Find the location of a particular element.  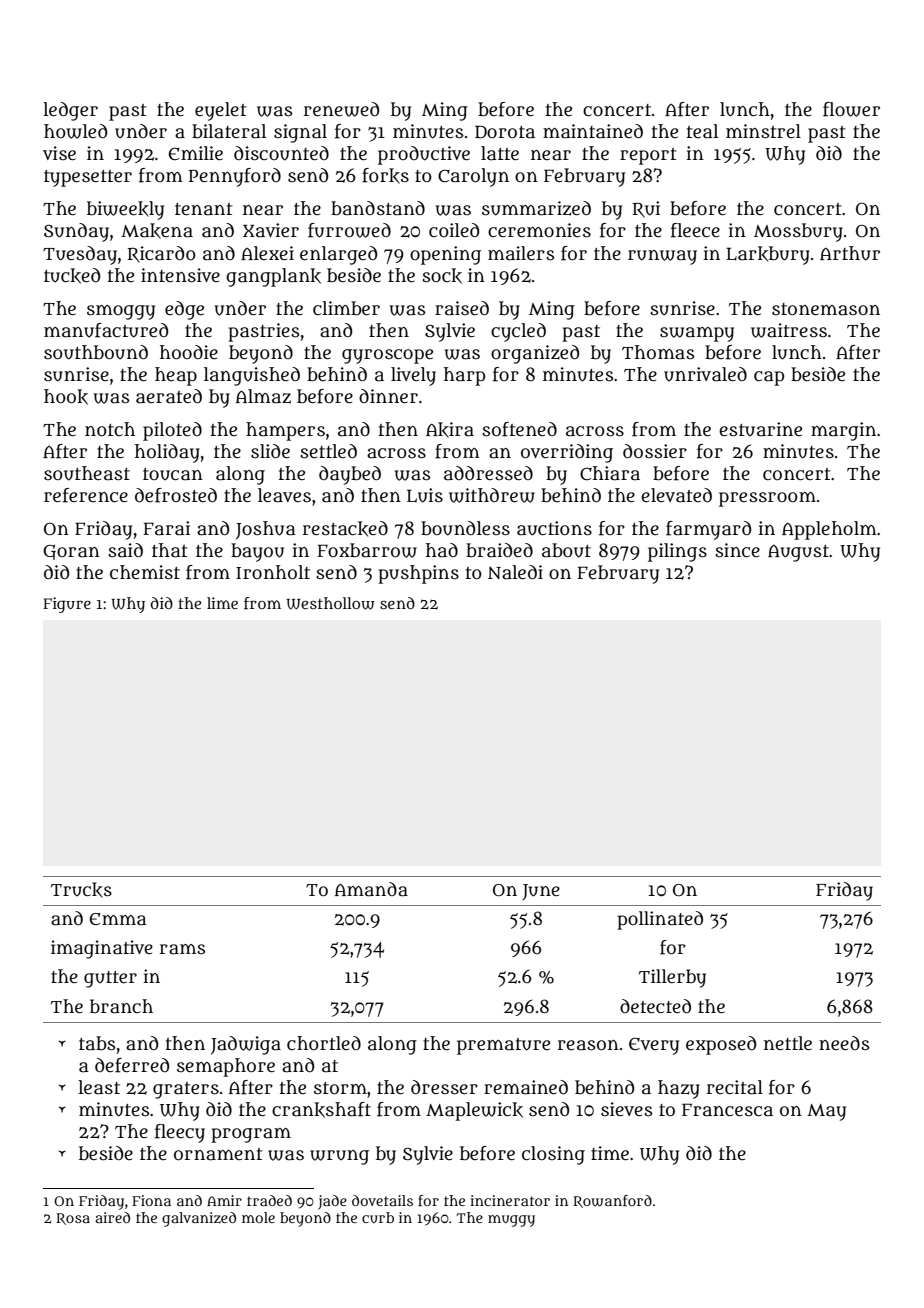

June is located at coordinates (541, 892).
